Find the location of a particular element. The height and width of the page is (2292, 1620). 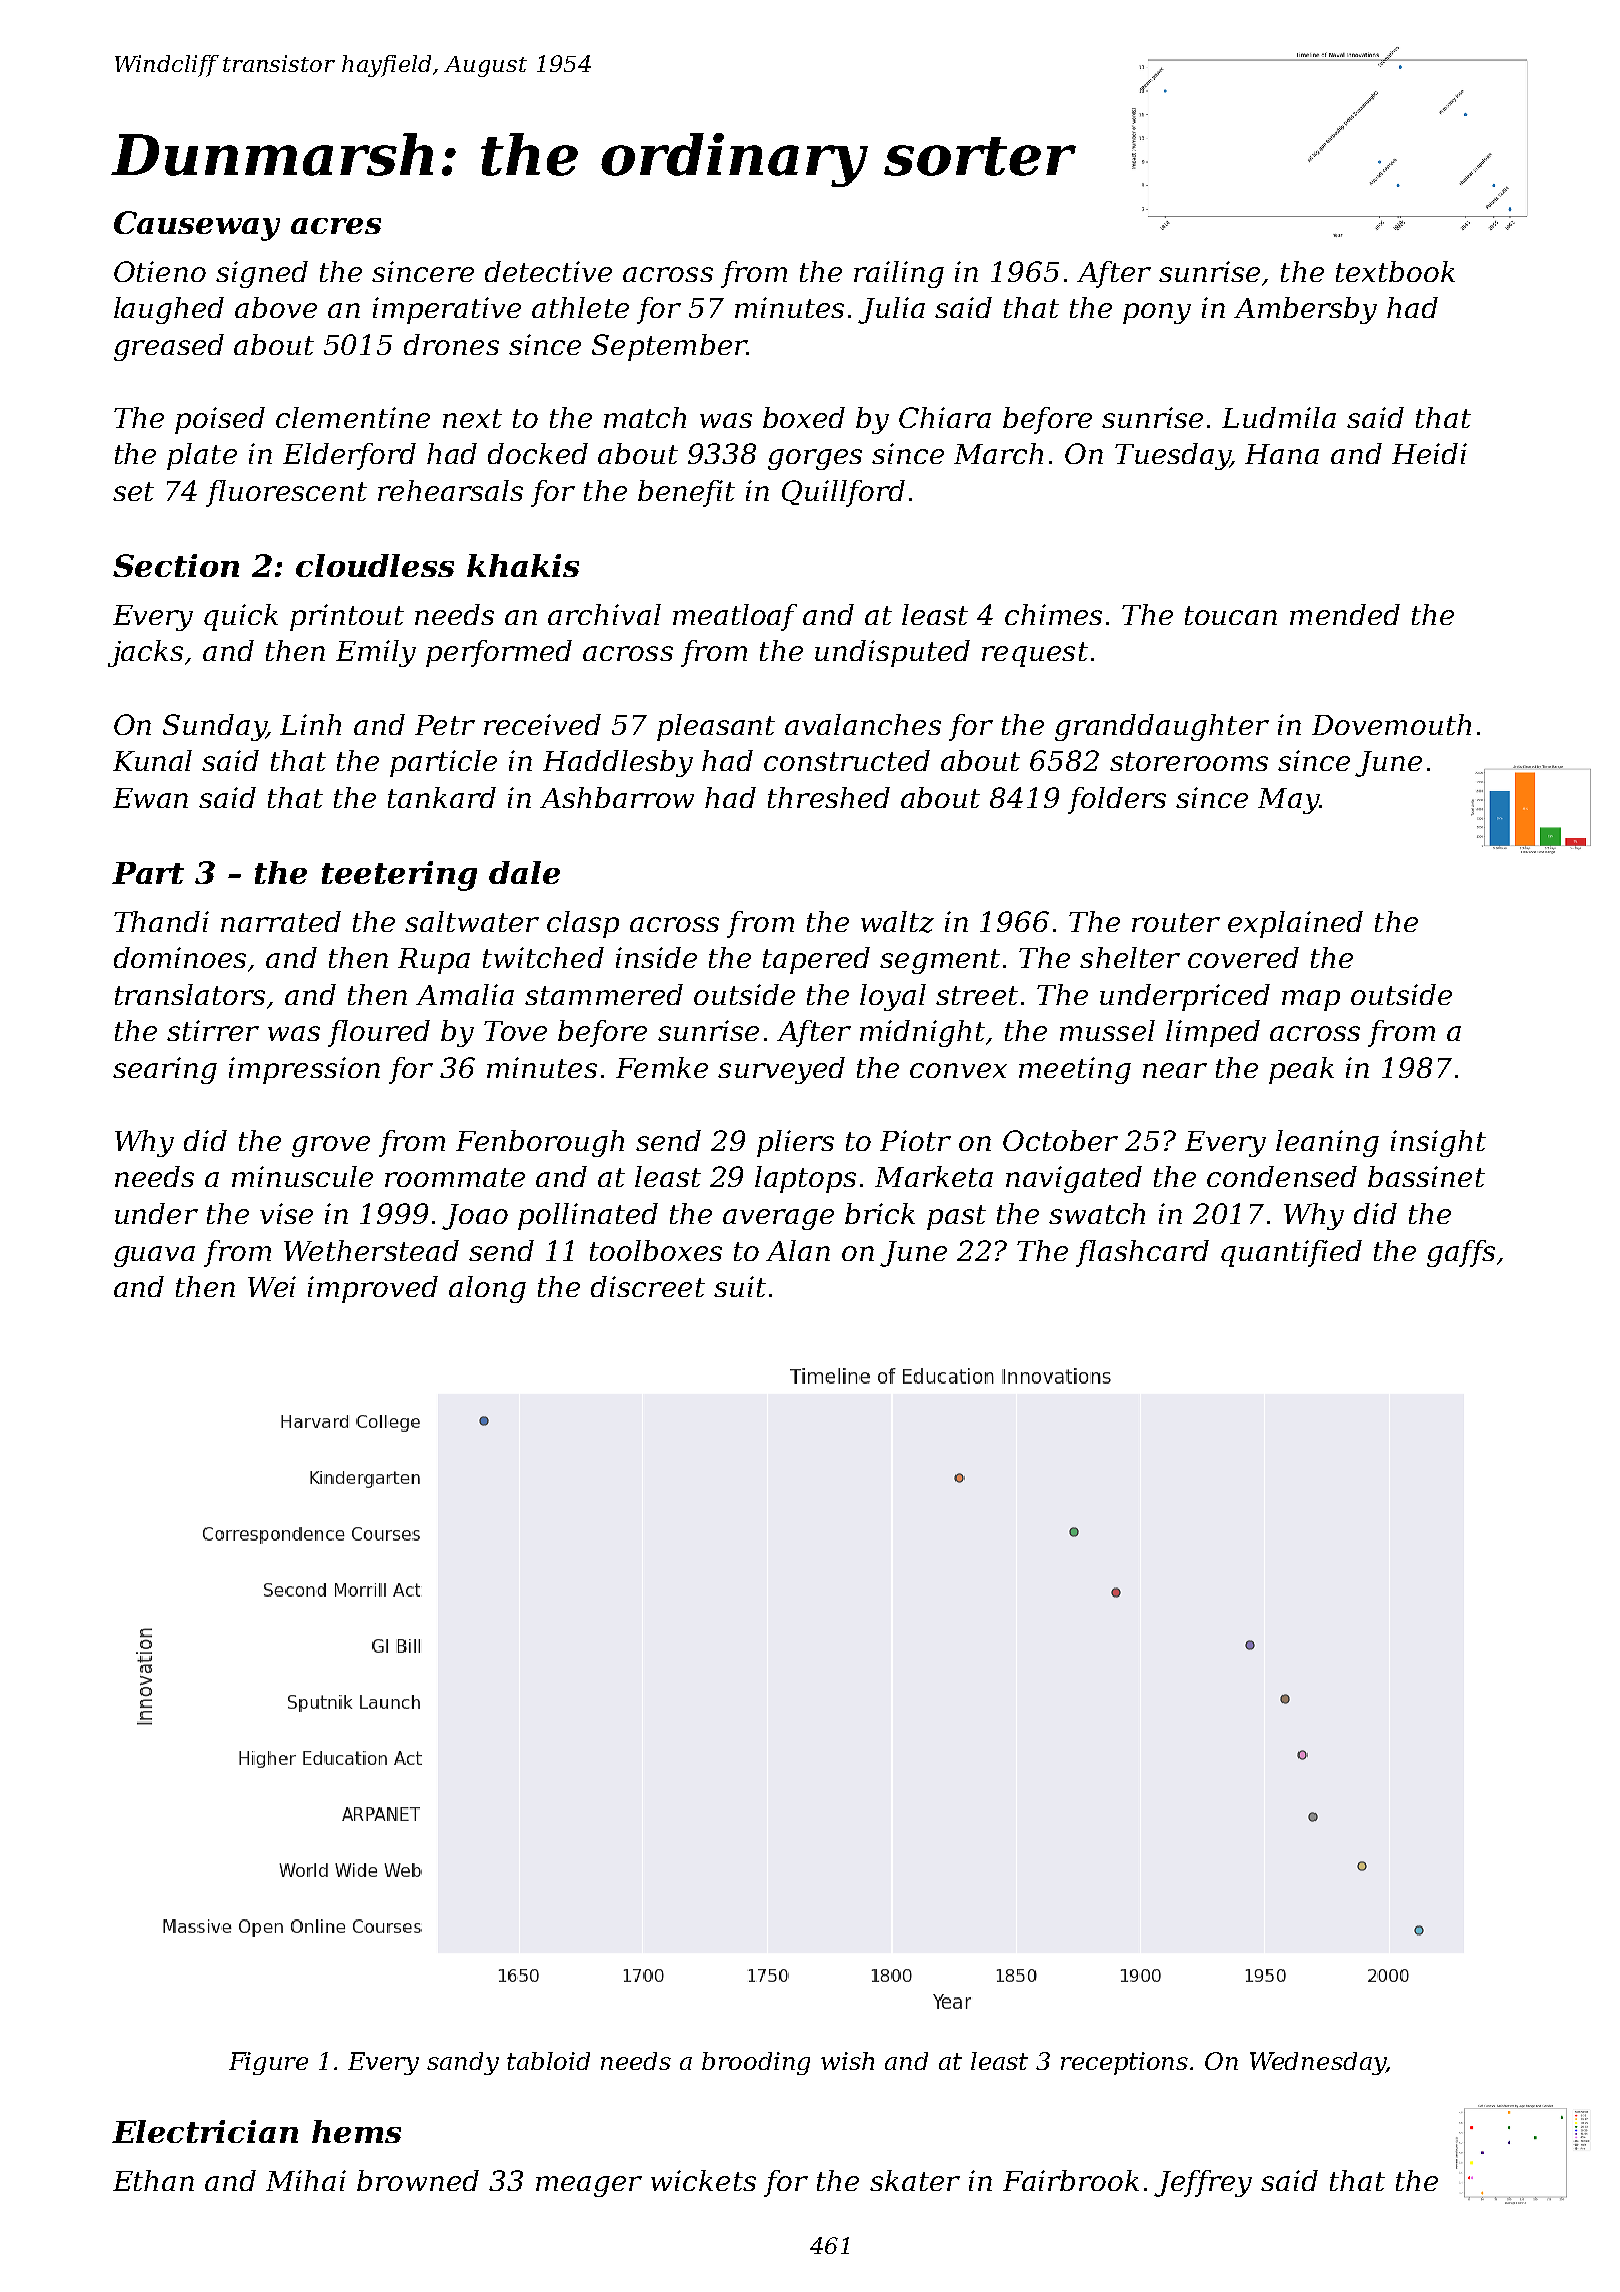

pollinated is located at coordinates (588, 1216).
